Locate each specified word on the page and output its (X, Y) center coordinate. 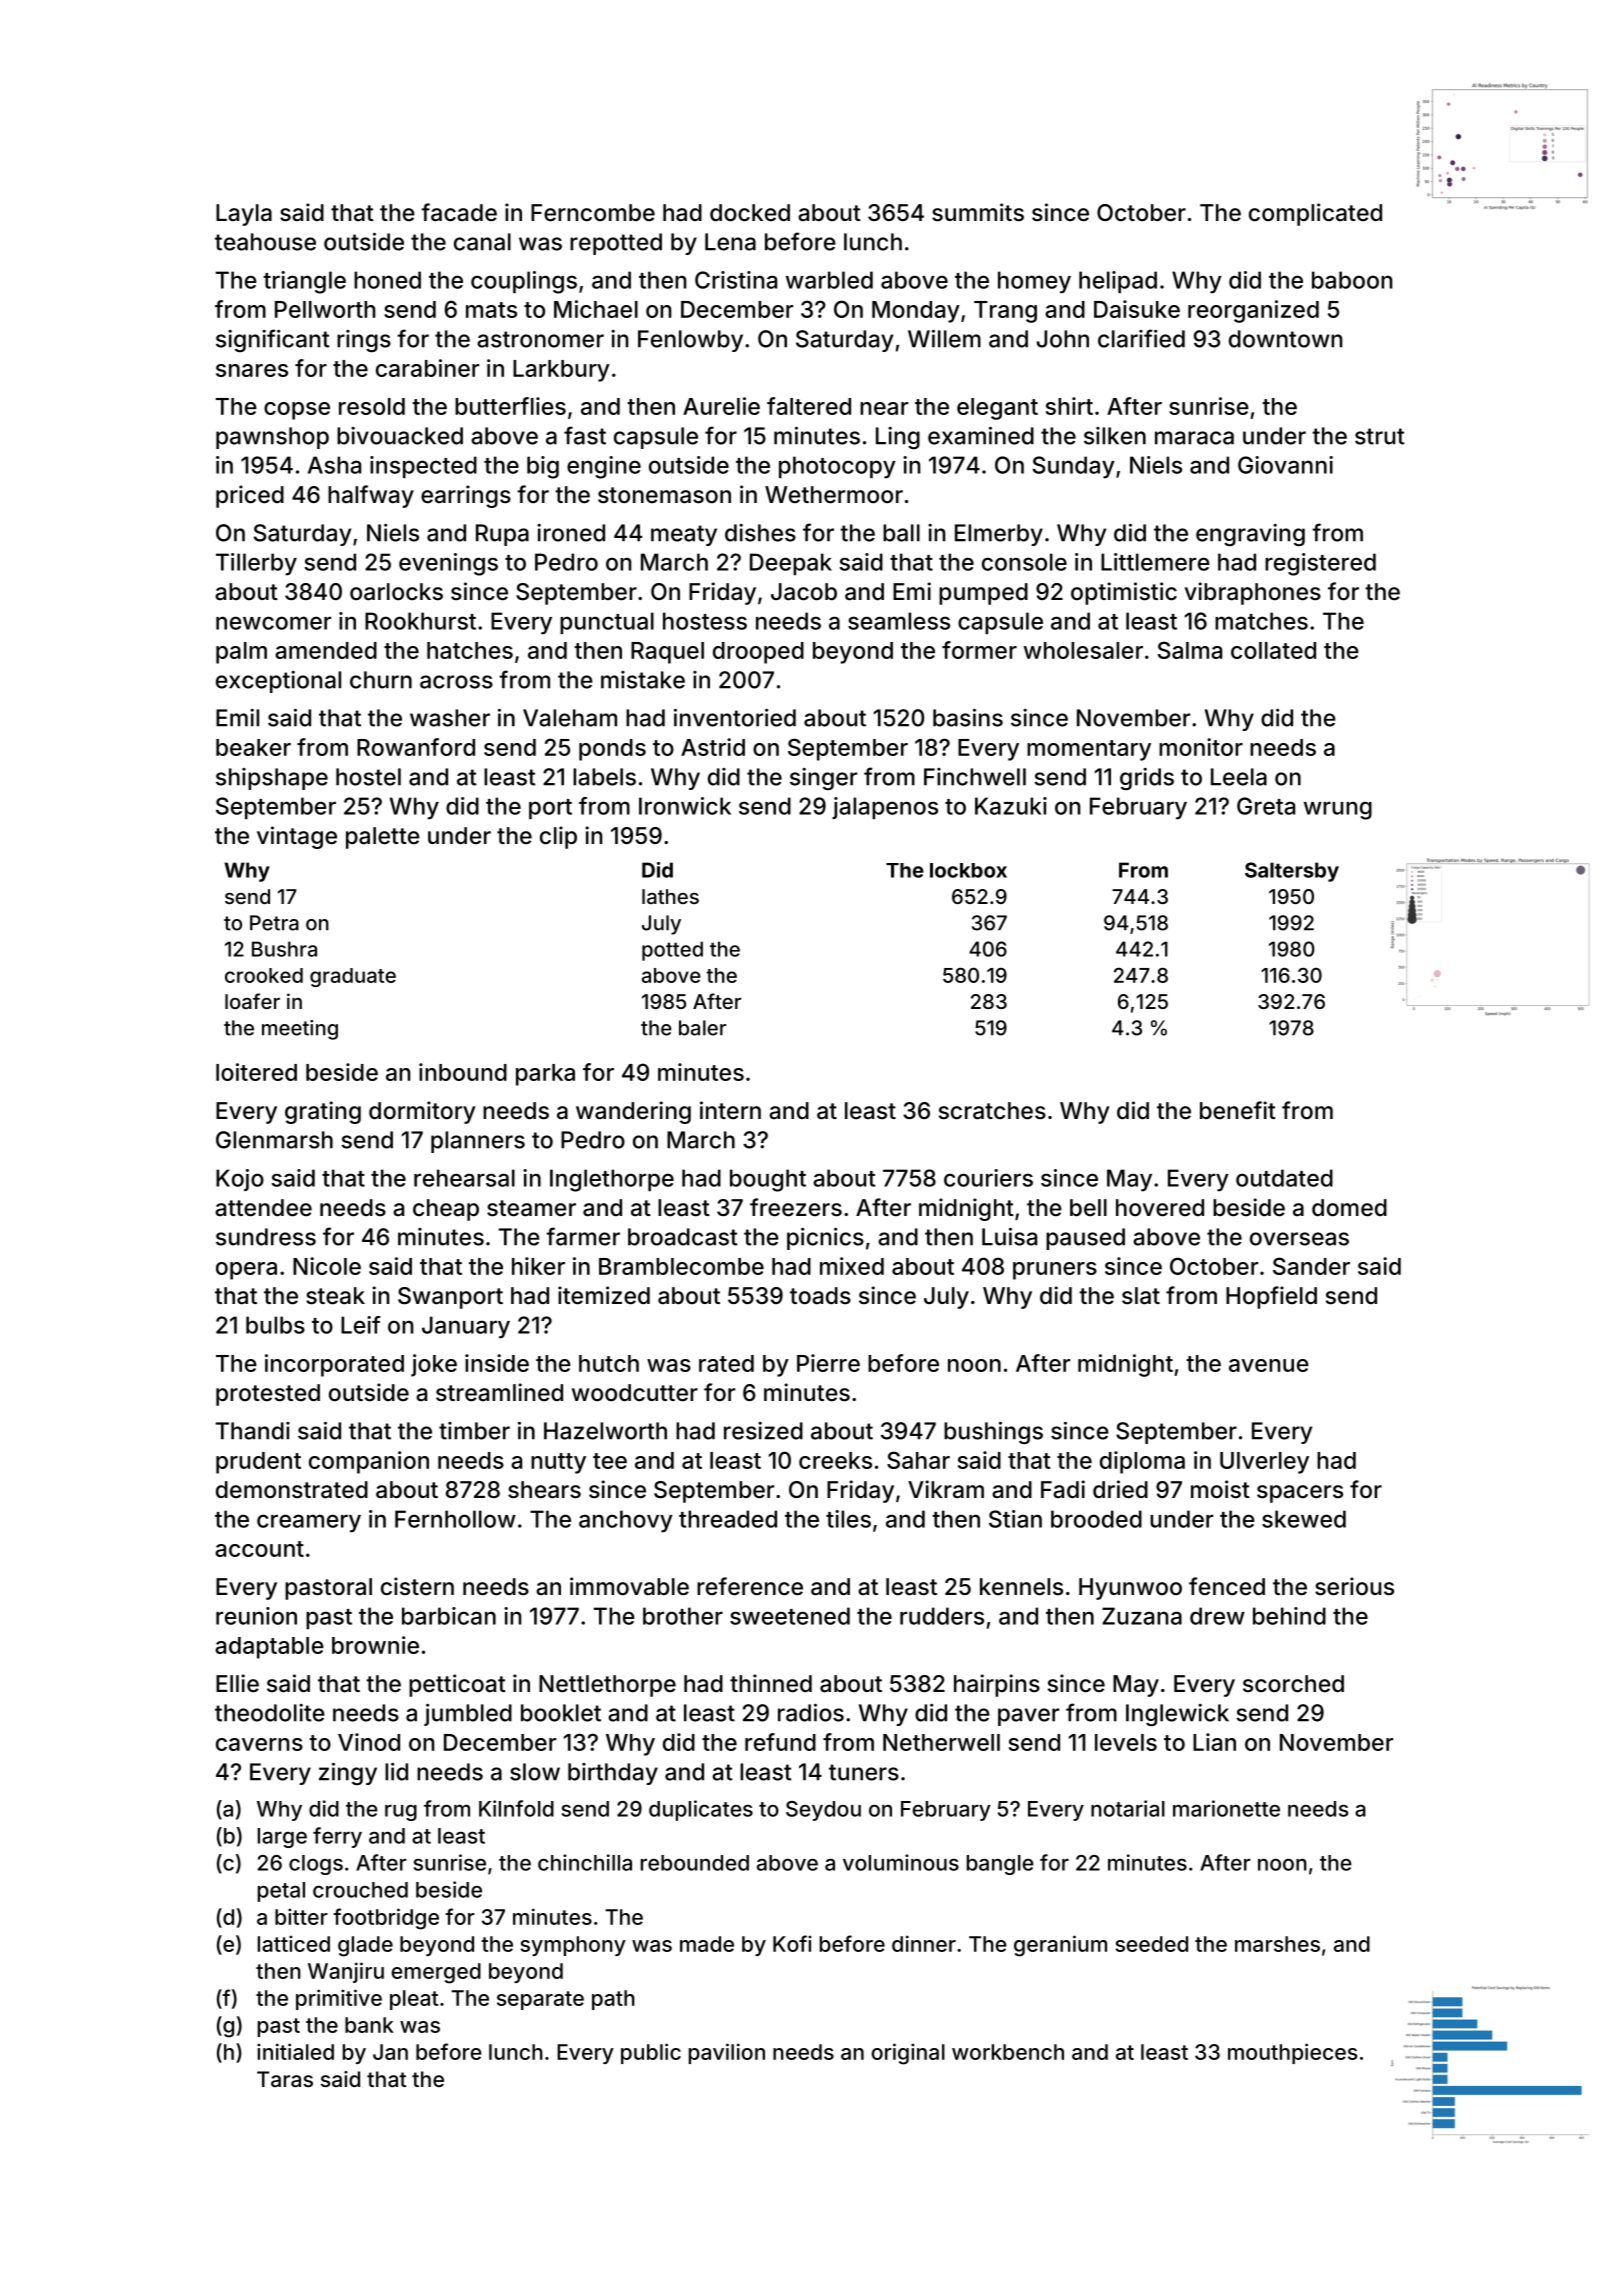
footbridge (386, 1919)
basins (968, 718)
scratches (992, 1111)
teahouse (265, 242)
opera (246, 1271)
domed (1349, 1208)
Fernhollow (455, 1519)
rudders (942, 1616)
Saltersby (1292, 872)
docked (750, 213)
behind (1289, 1616)
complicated (1315, 214)
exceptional (278, 682)
